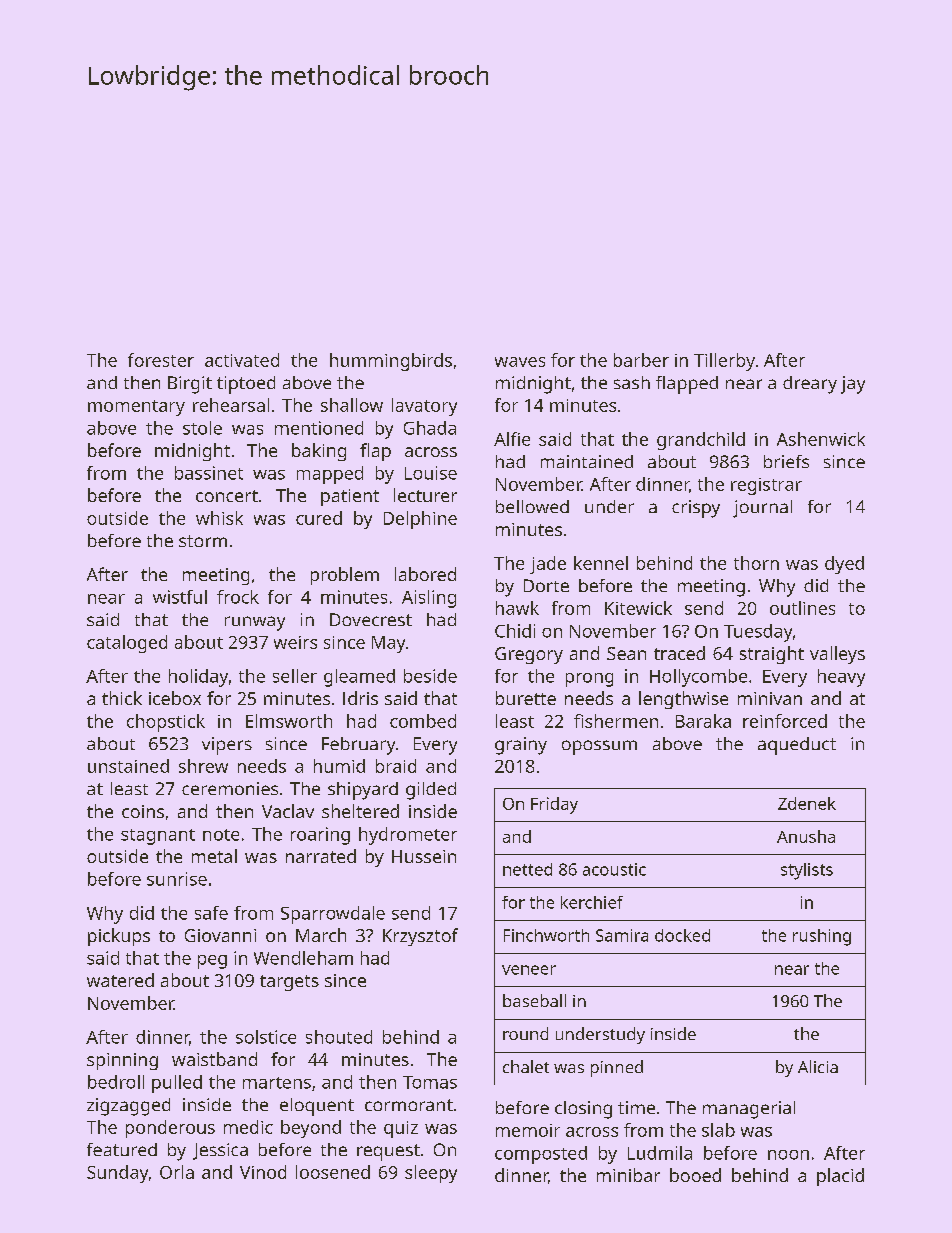 This image has width=952, height=1233. I want to click on baking, so click(319, 452).
